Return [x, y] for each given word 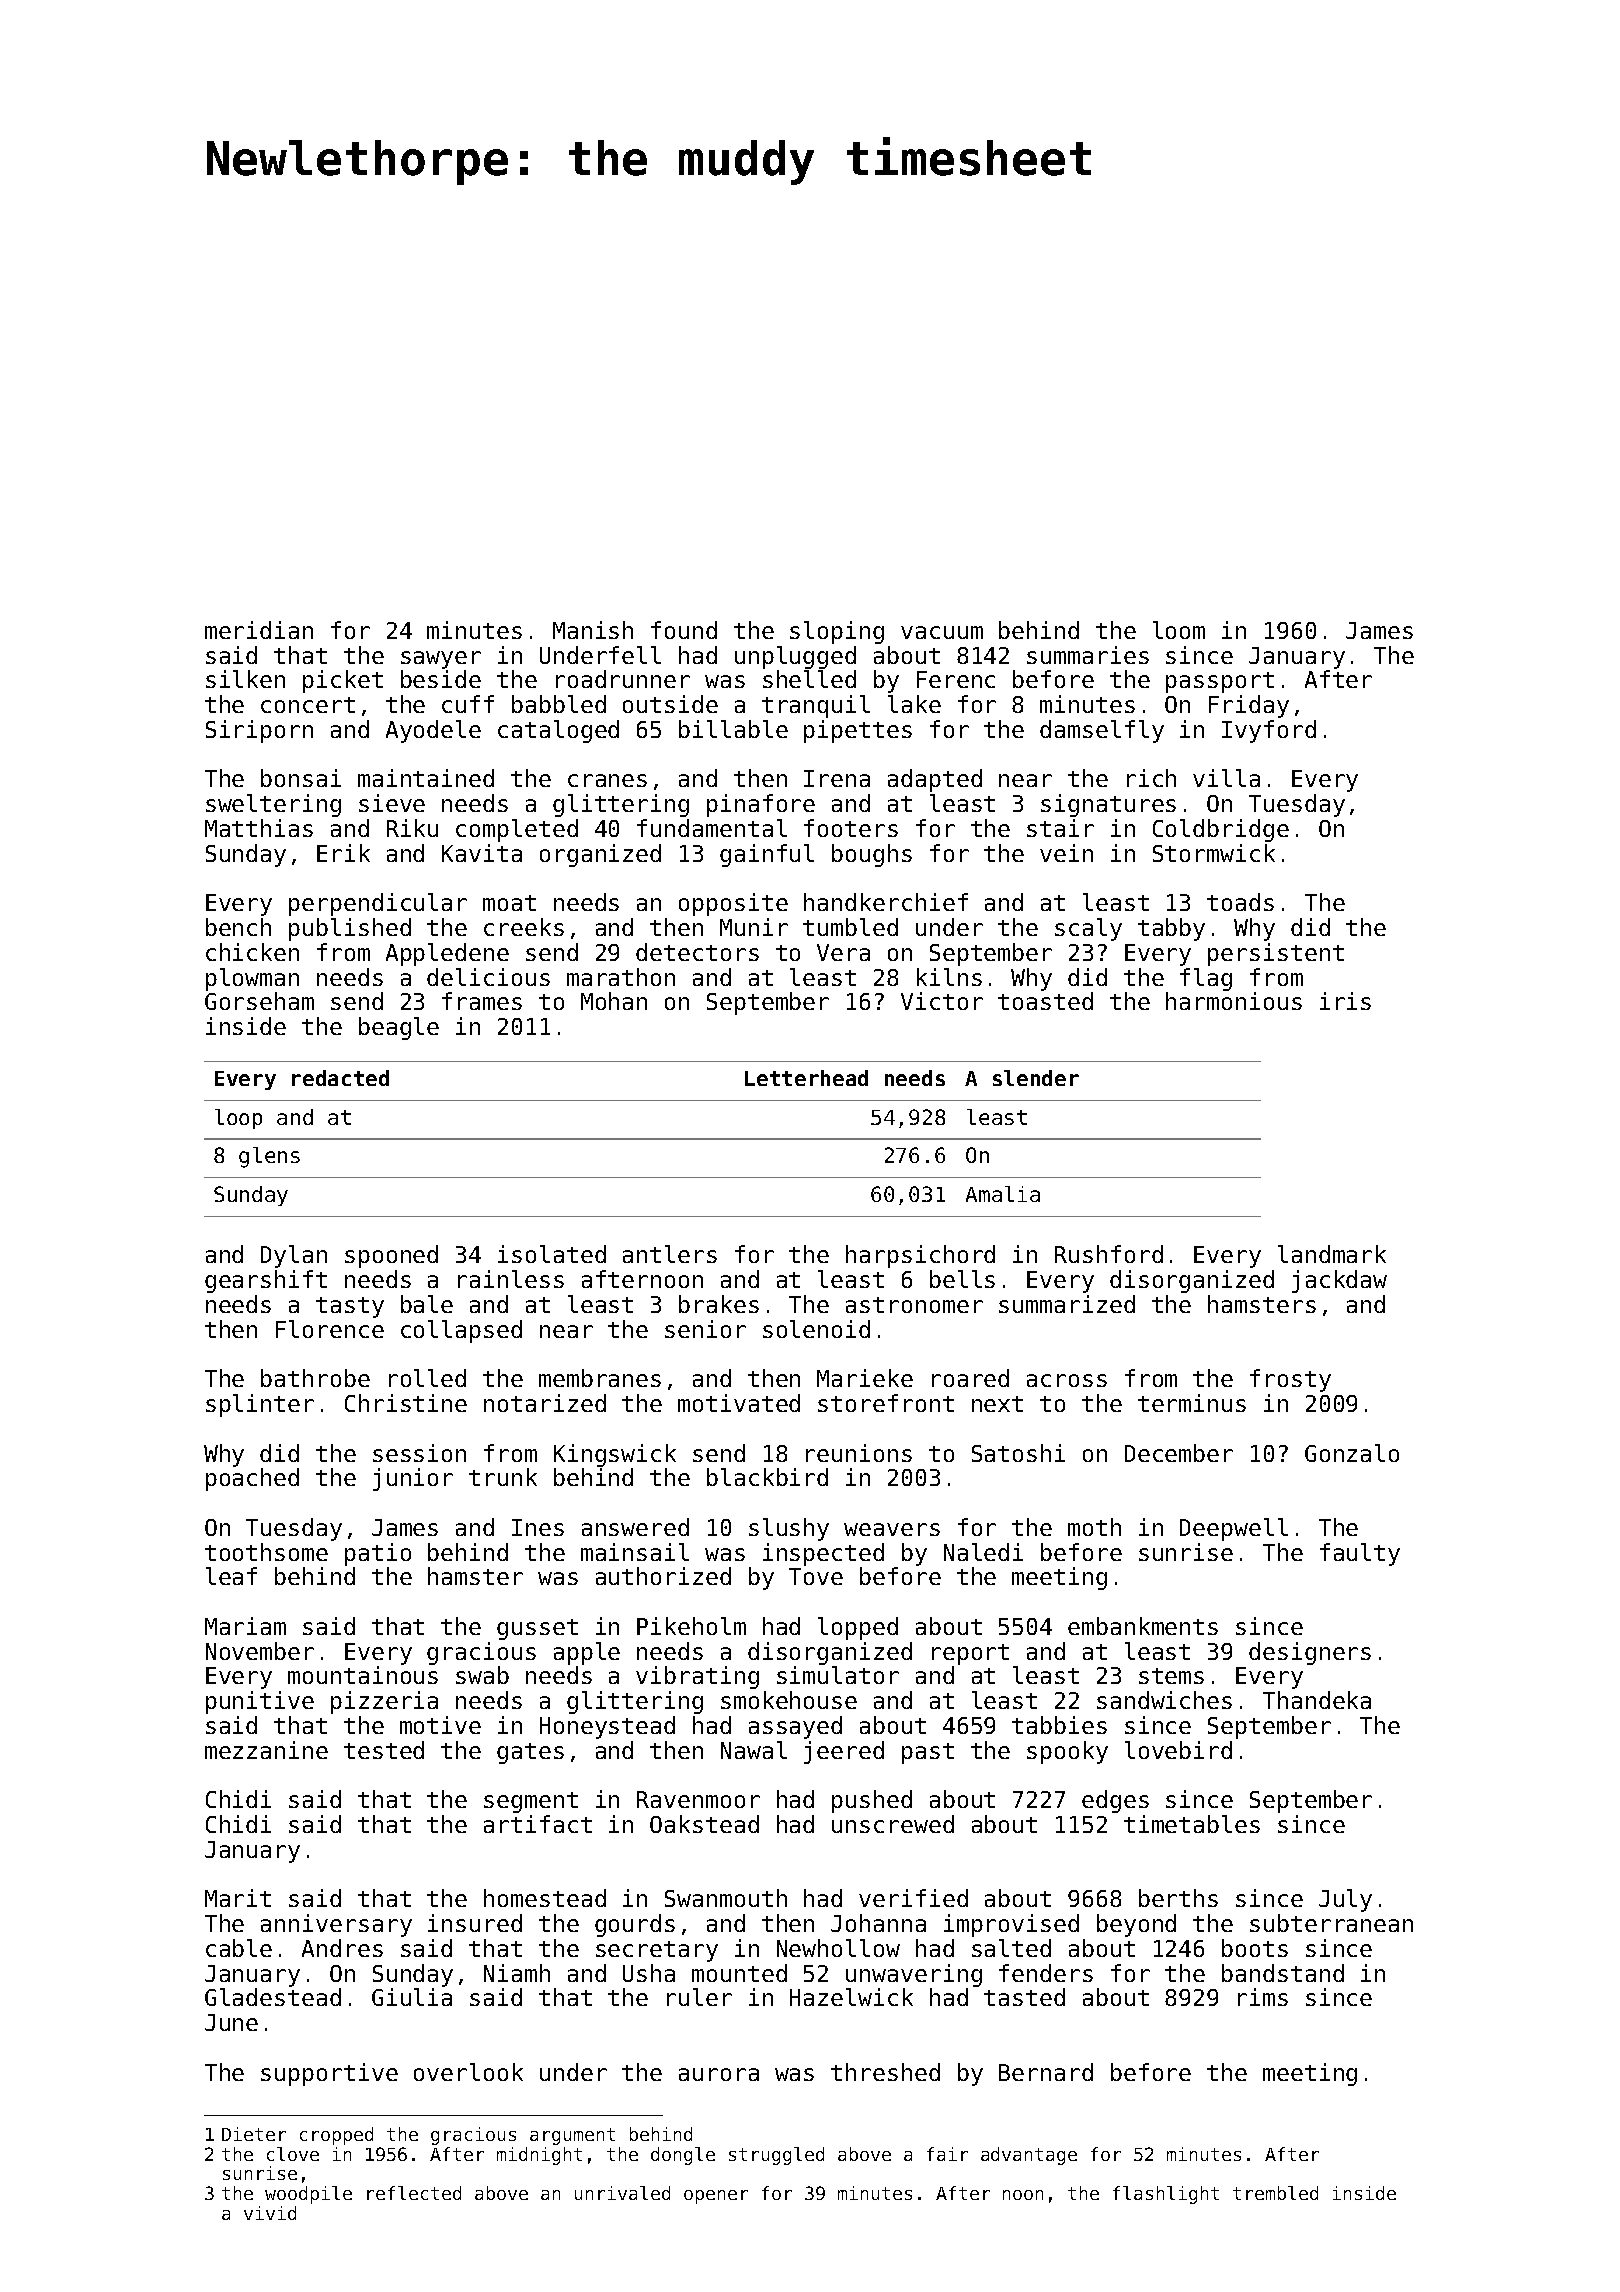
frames [482, 1001]
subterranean [1331, 1923]
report [970, 1654]
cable [239, 1948]
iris [1345, 1001]
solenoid [816, 1329]
